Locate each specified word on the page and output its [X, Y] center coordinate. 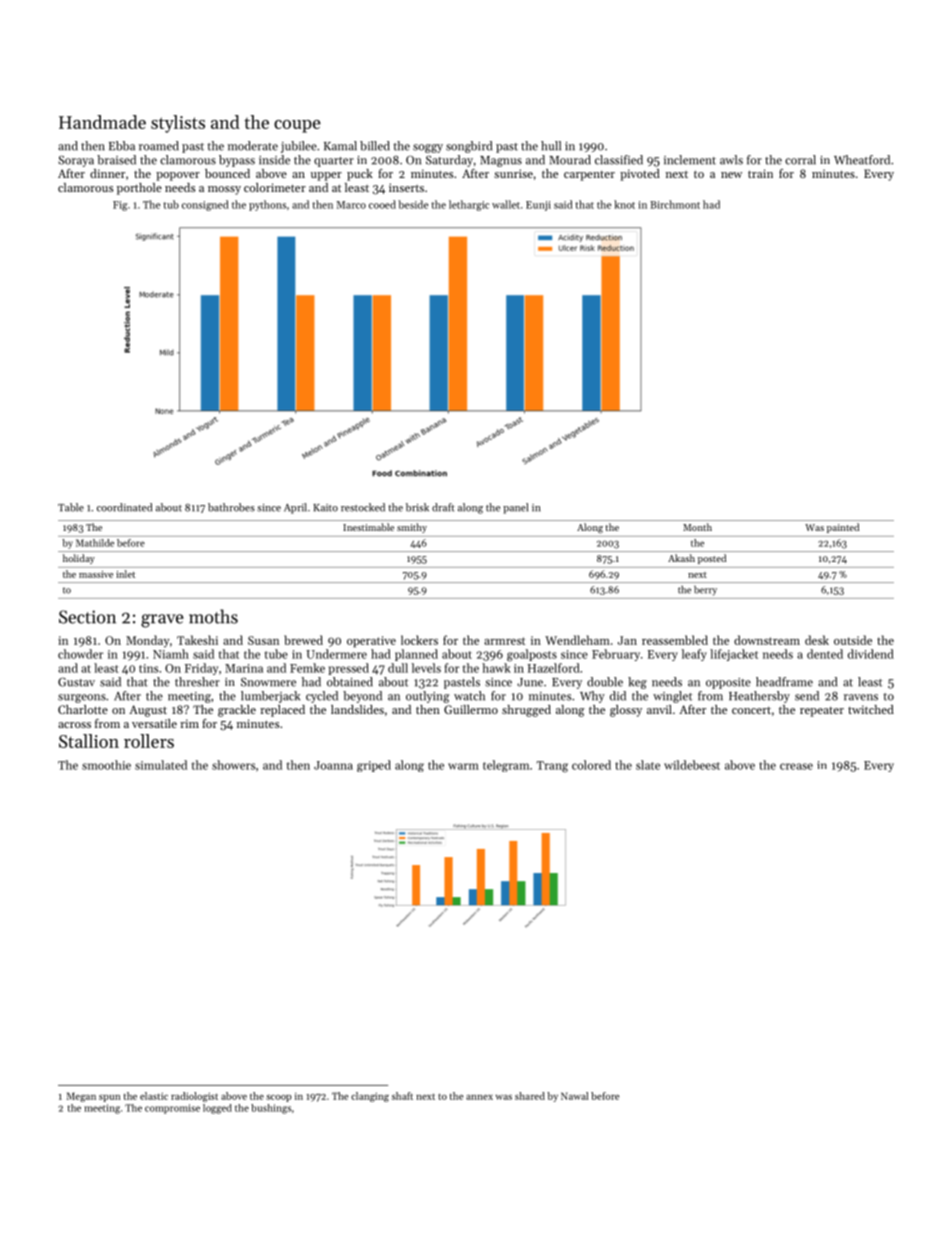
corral [800, 160]
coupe [297, 126]
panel [515, 508]
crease [796, 766]
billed [375, 146]
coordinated [124, 507]
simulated [161, 765]
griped [374, 766]
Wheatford [862, 160]
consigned [205, 205]
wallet [506, 204]
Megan [81, 1097]
